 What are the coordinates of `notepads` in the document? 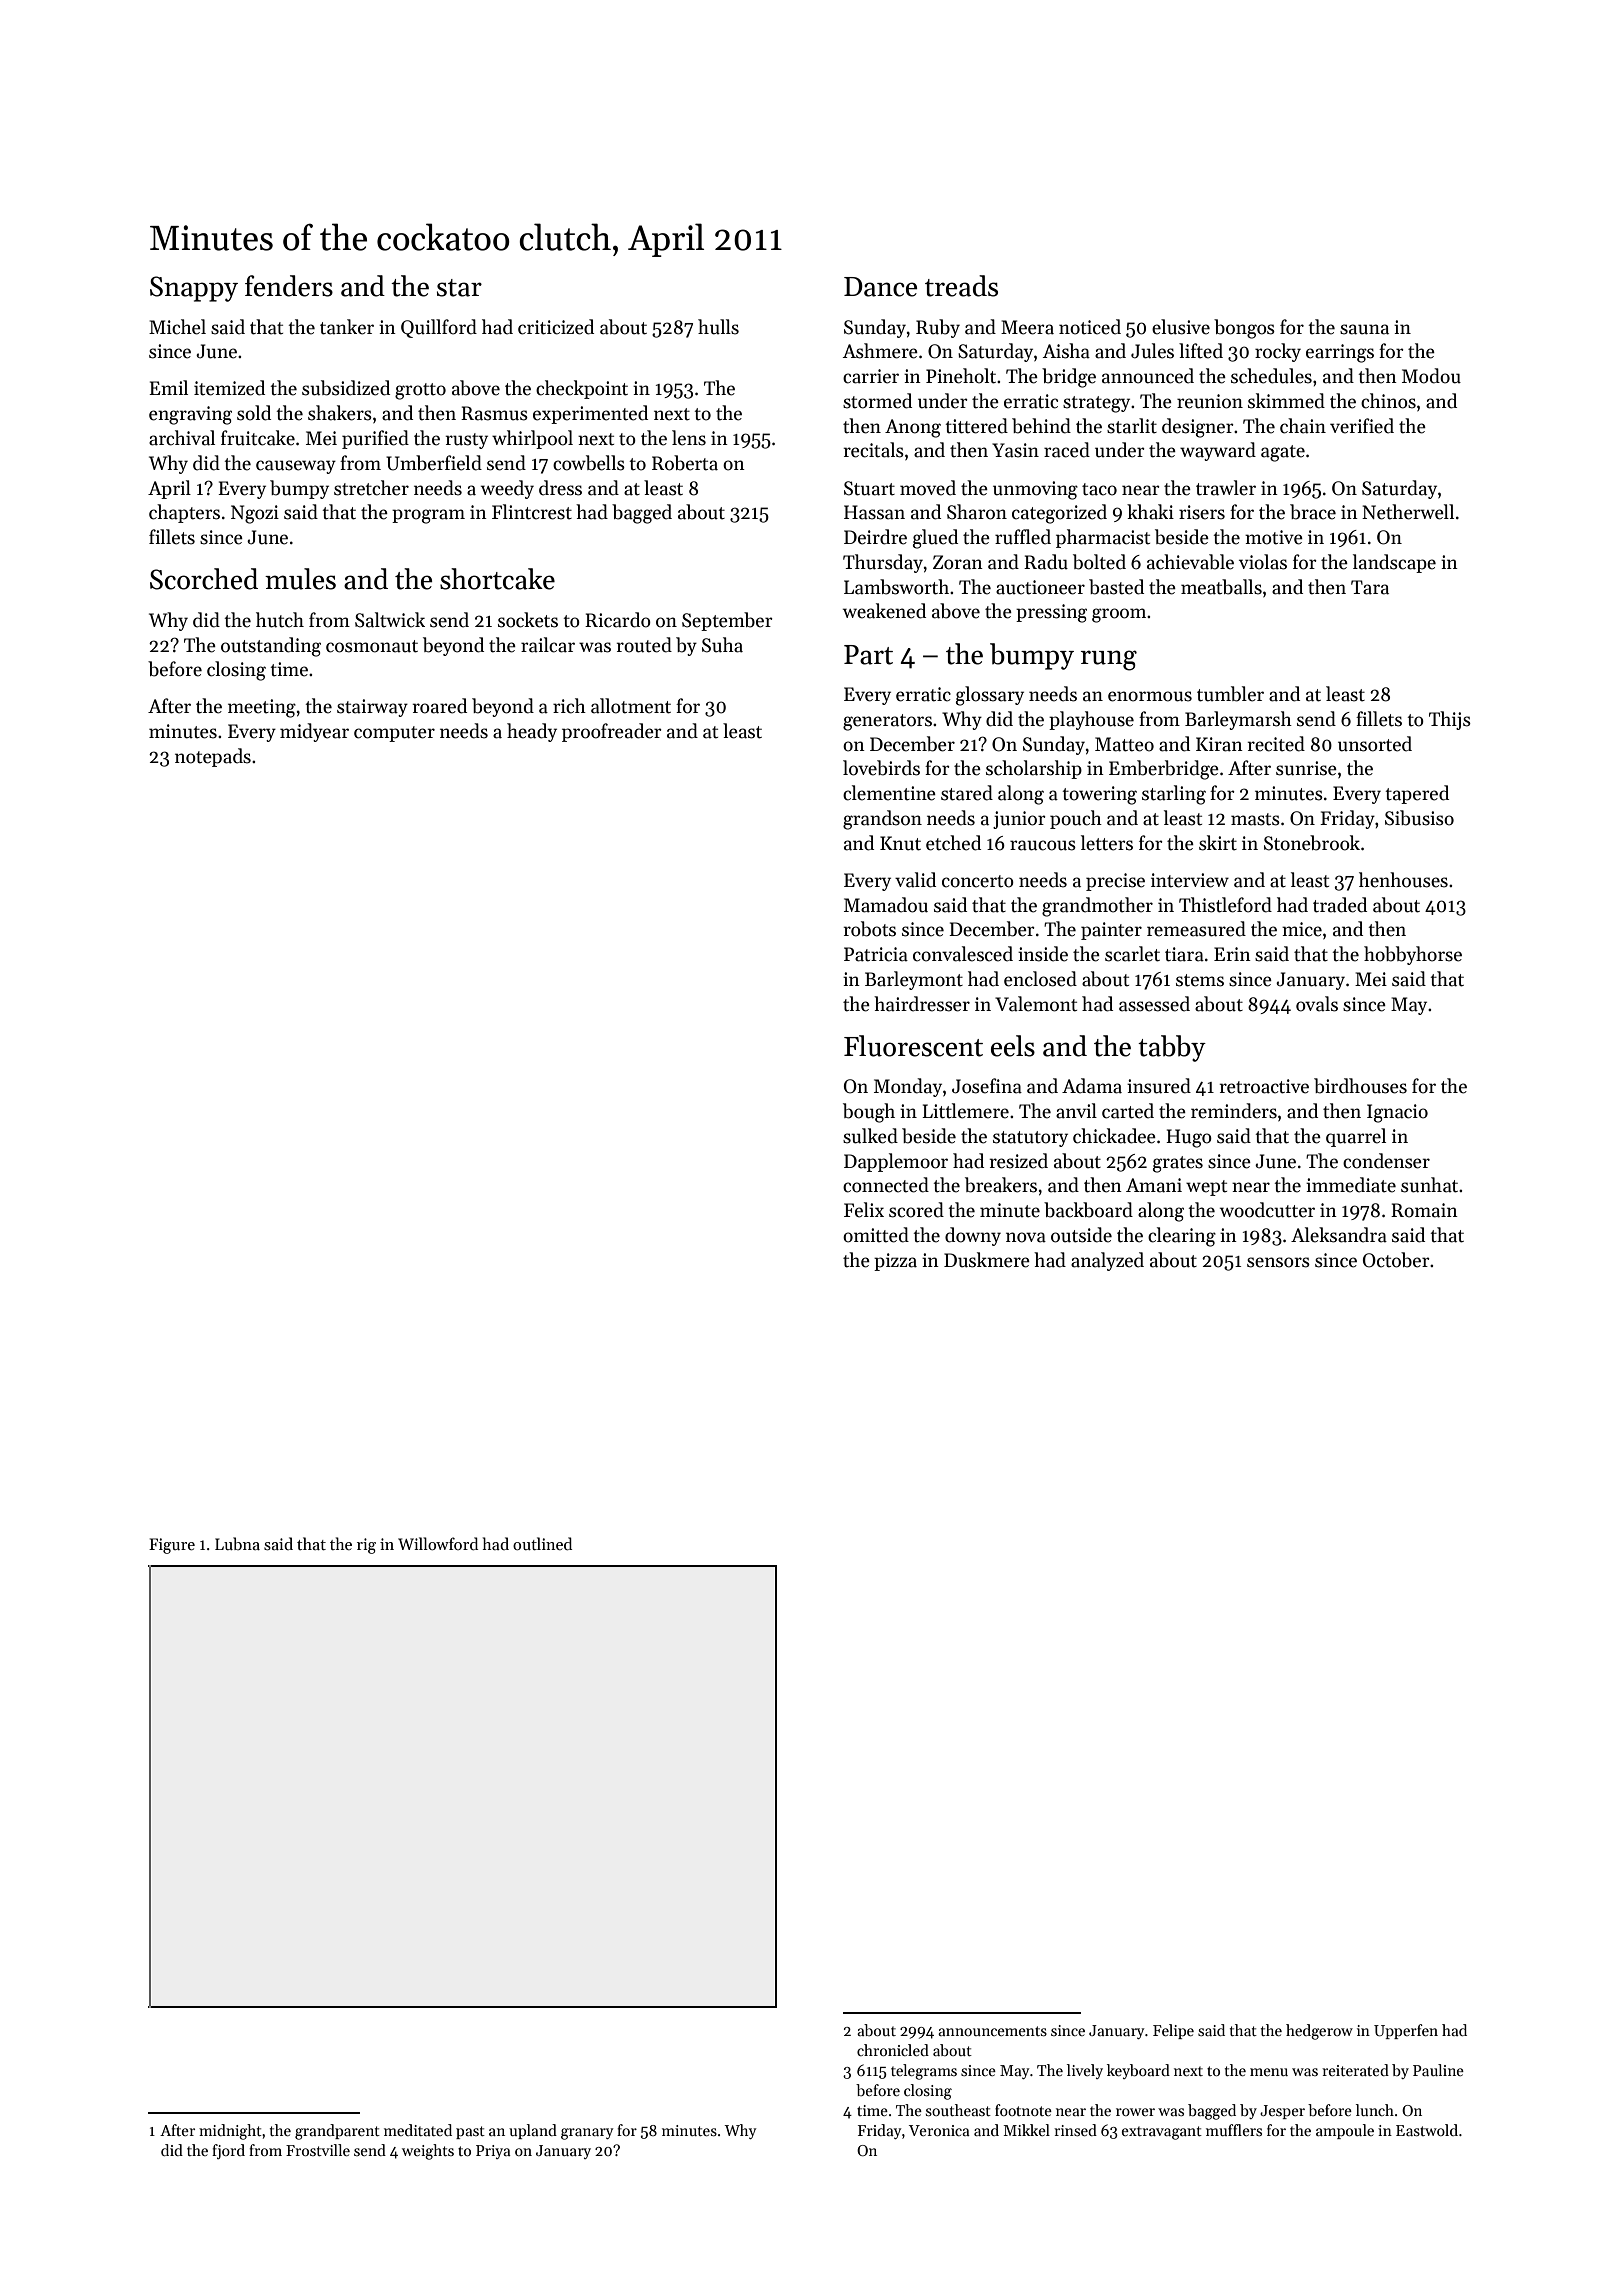 It's located at (213, 757).
